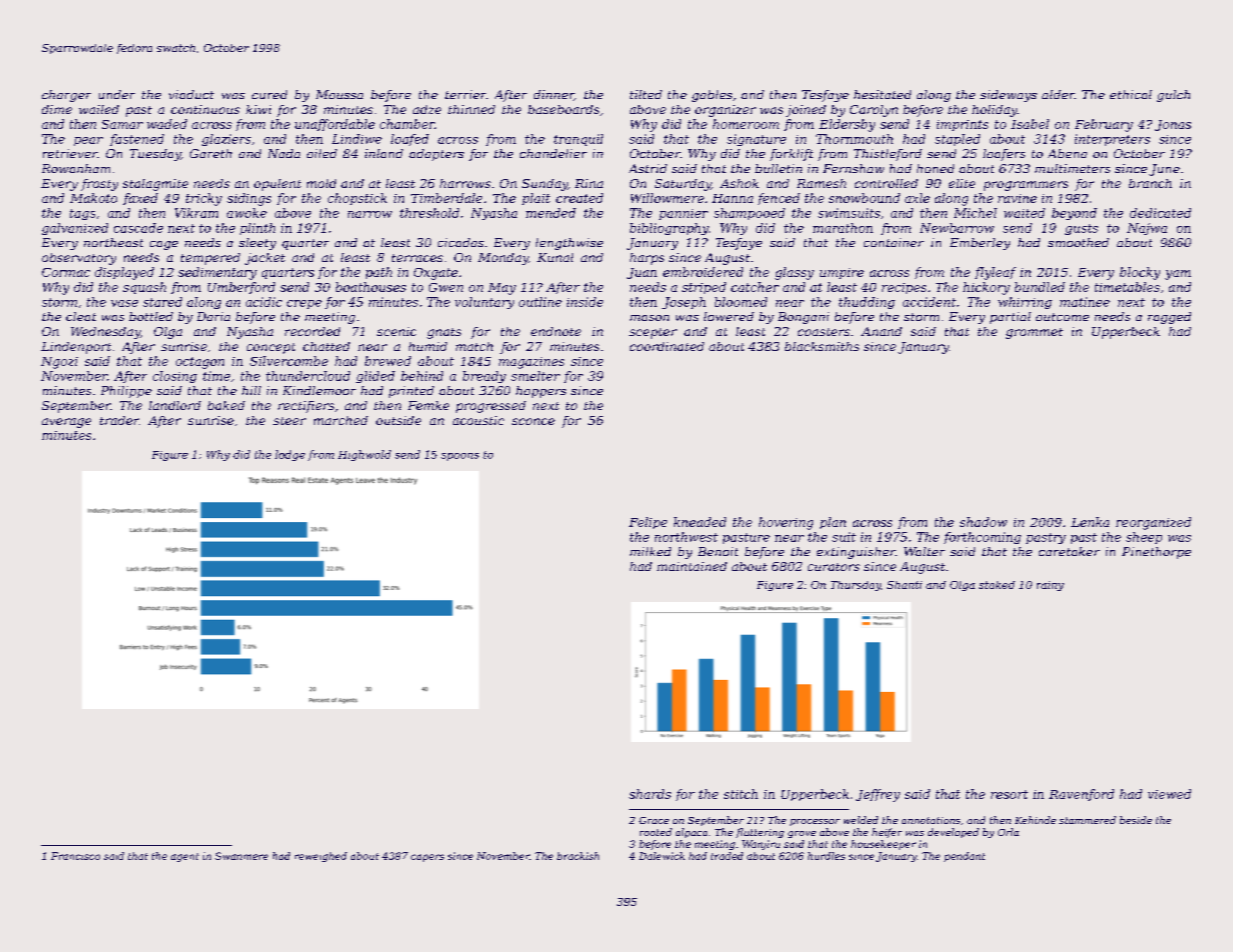 Image resolution: width=1233 pixels, height=952 pixels. I want to click on average, so click(66, 423).
